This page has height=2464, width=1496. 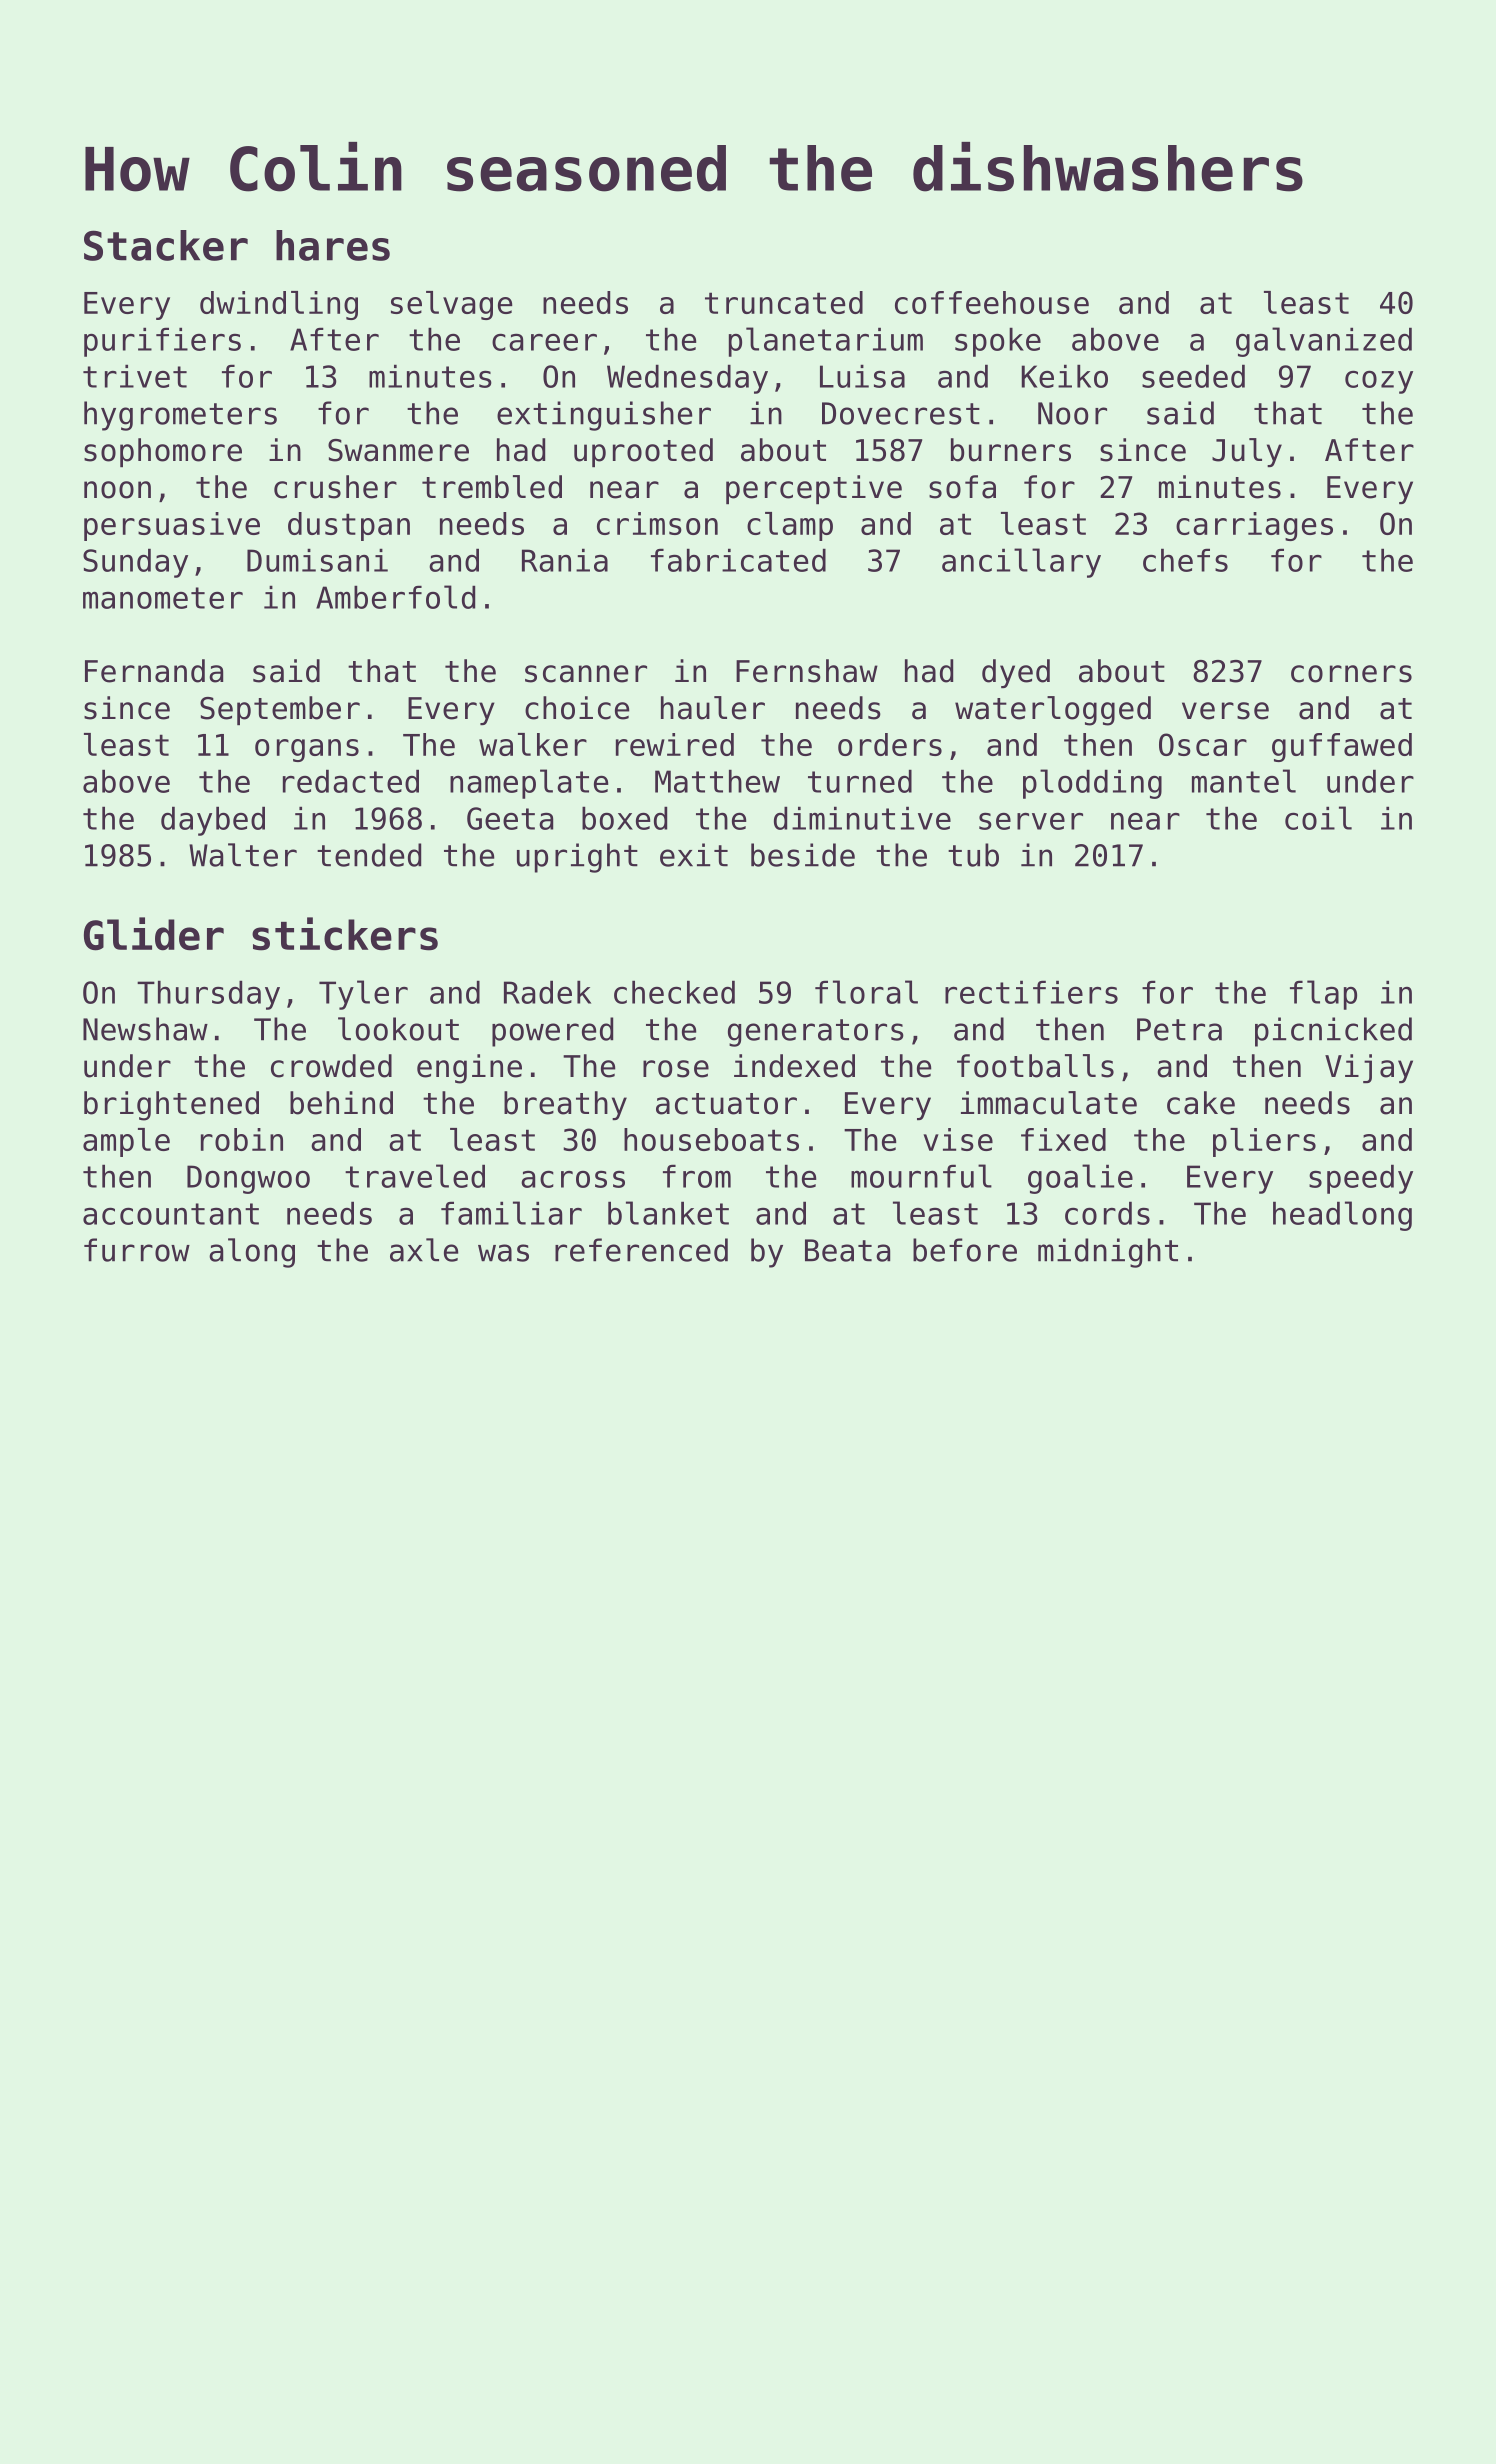 What do you see at coordinates (163, 598) in the page?
I see `manometer` at bounding box center [163, 598].
